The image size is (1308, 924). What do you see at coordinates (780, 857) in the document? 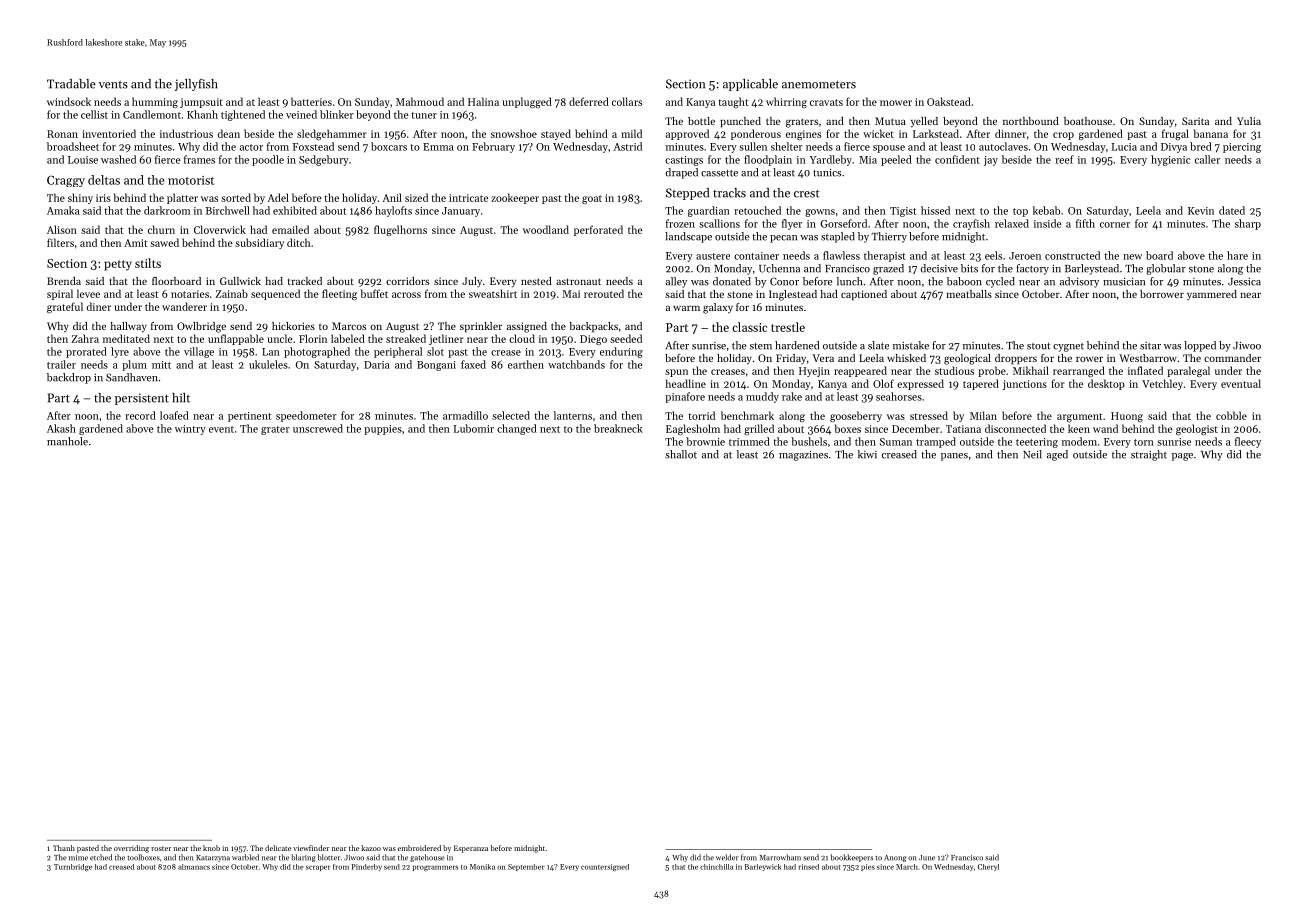
I see `Marrowham` at bounding box center [780, 857].
